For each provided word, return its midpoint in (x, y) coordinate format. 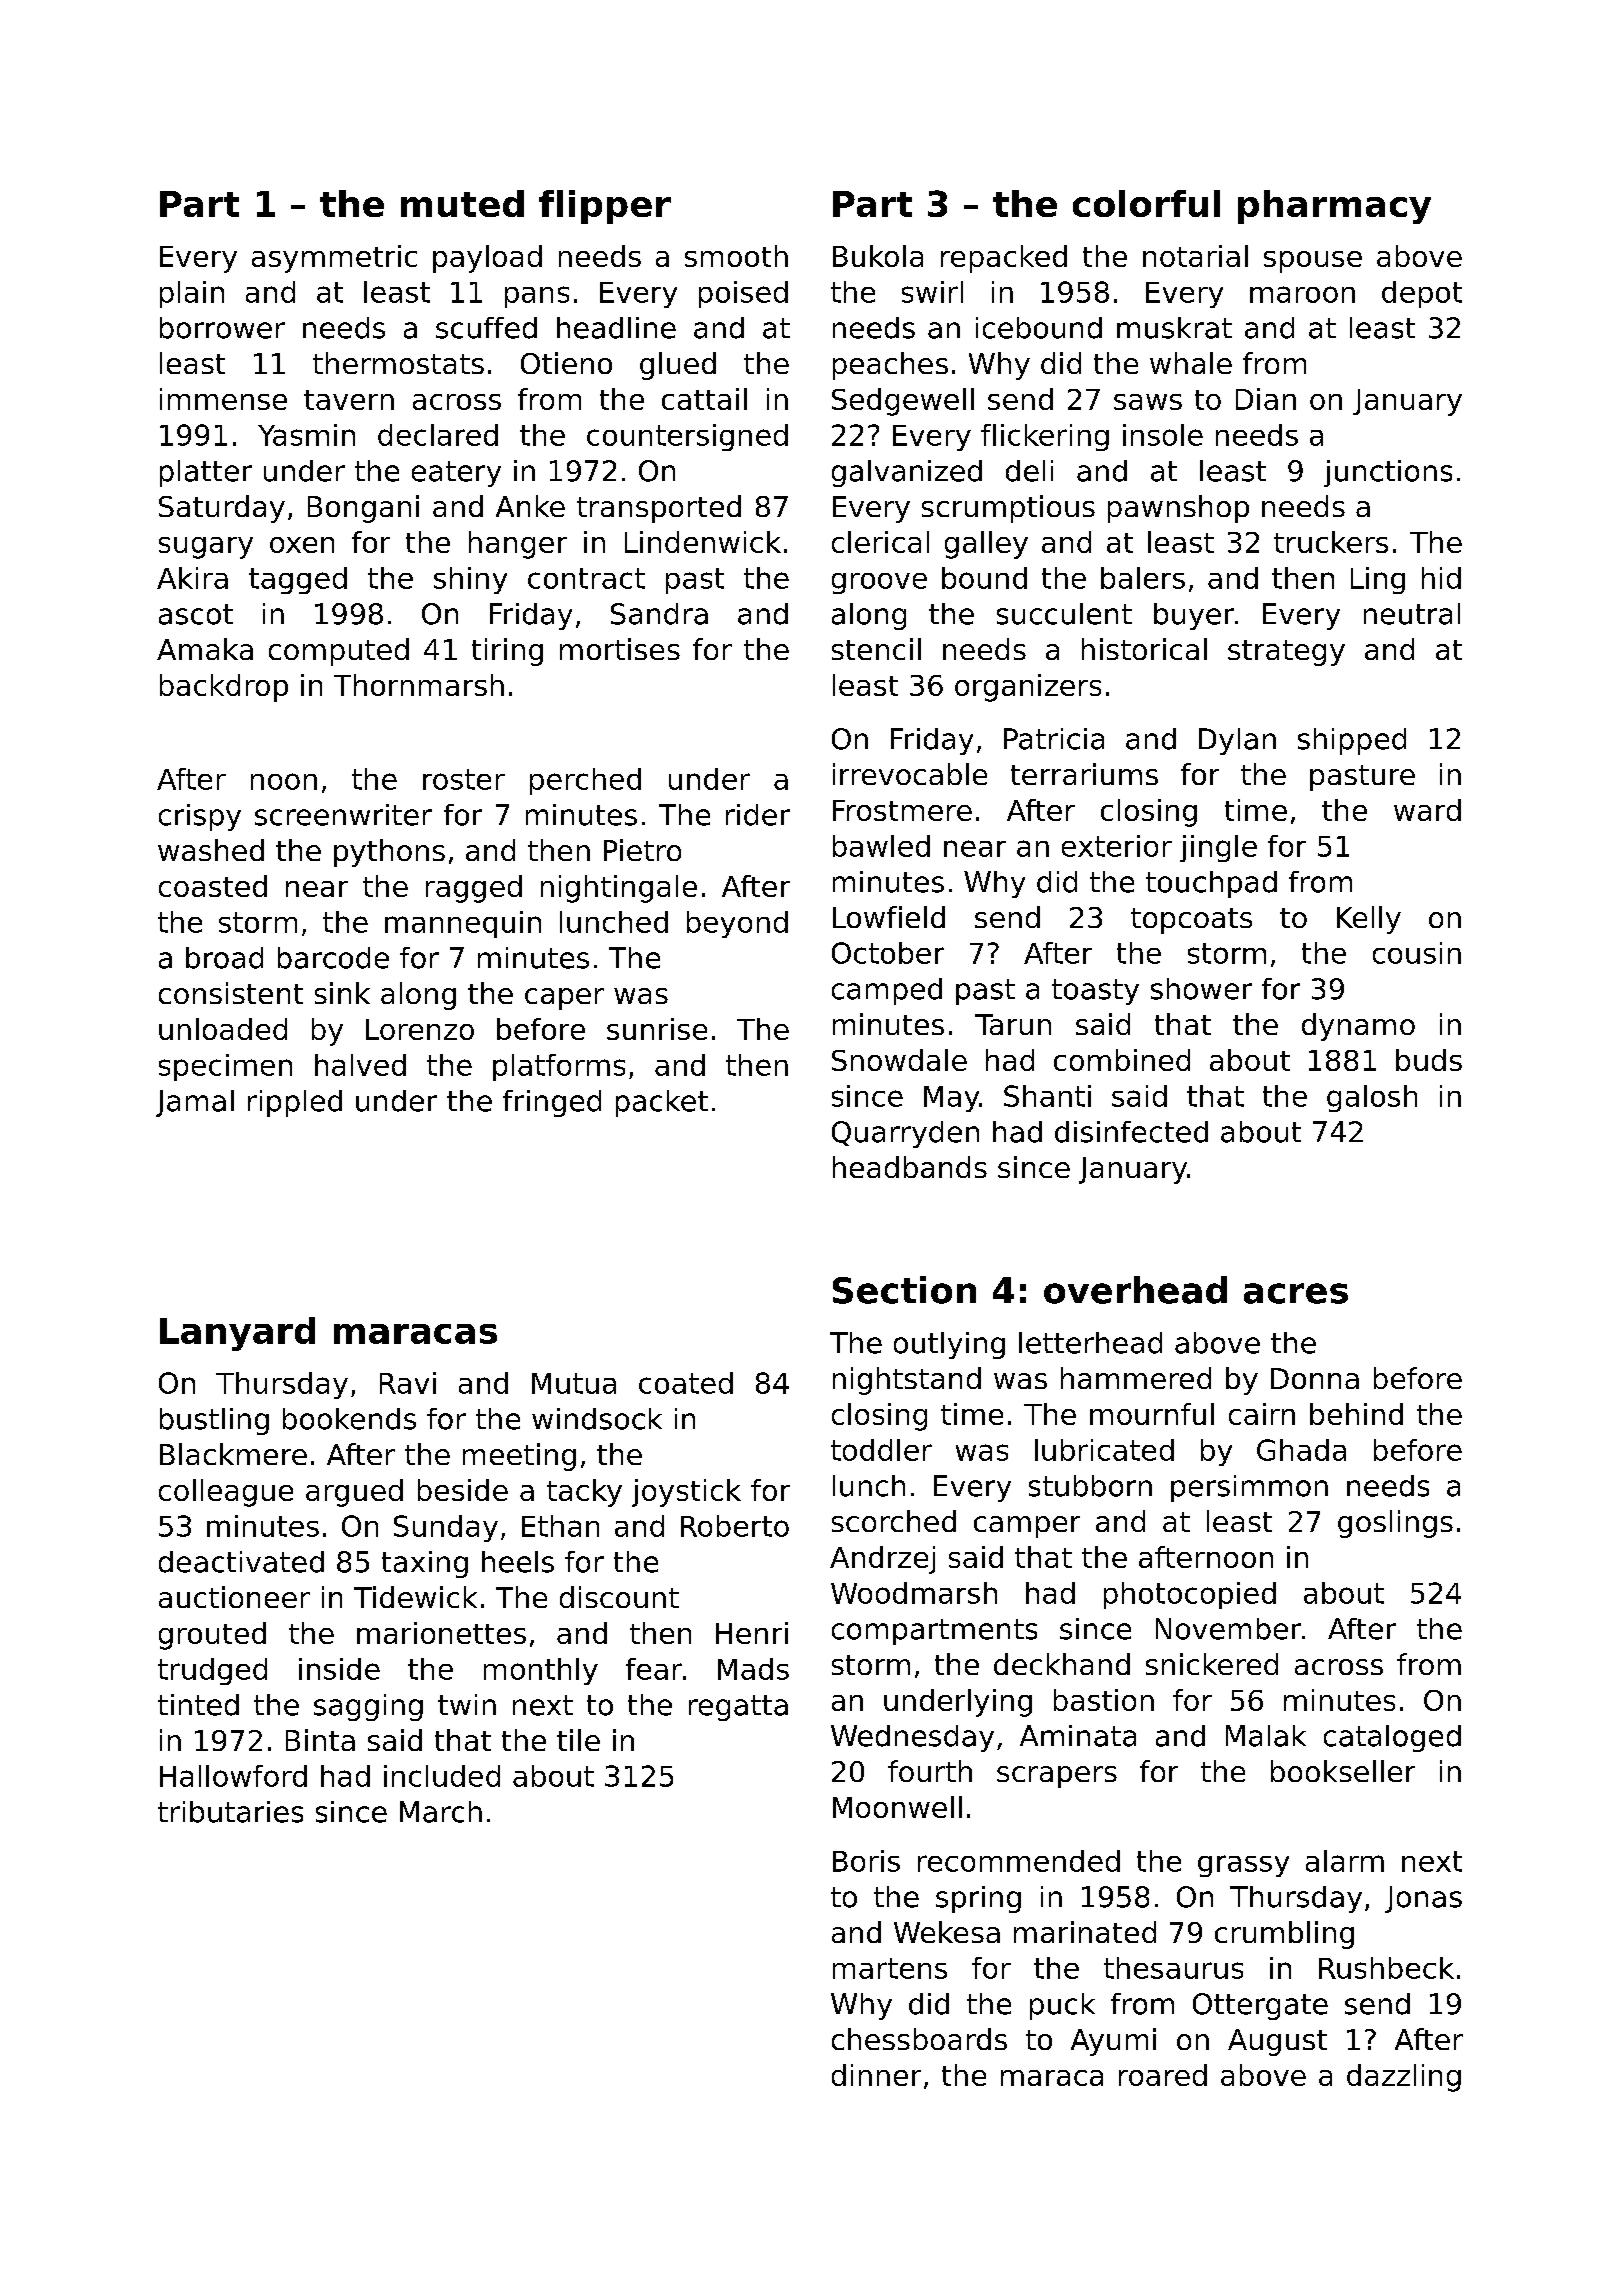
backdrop (224, 688)
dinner (876, 2075)
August (1277, 2042)
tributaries (230, 1812)
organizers (1028, 688)
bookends (349, 1419)
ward (1427, 810)
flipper (605, 207)
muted (462, 203)
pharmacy (1334, 207)
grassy (1243, 1866)
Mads (753, 1669)
